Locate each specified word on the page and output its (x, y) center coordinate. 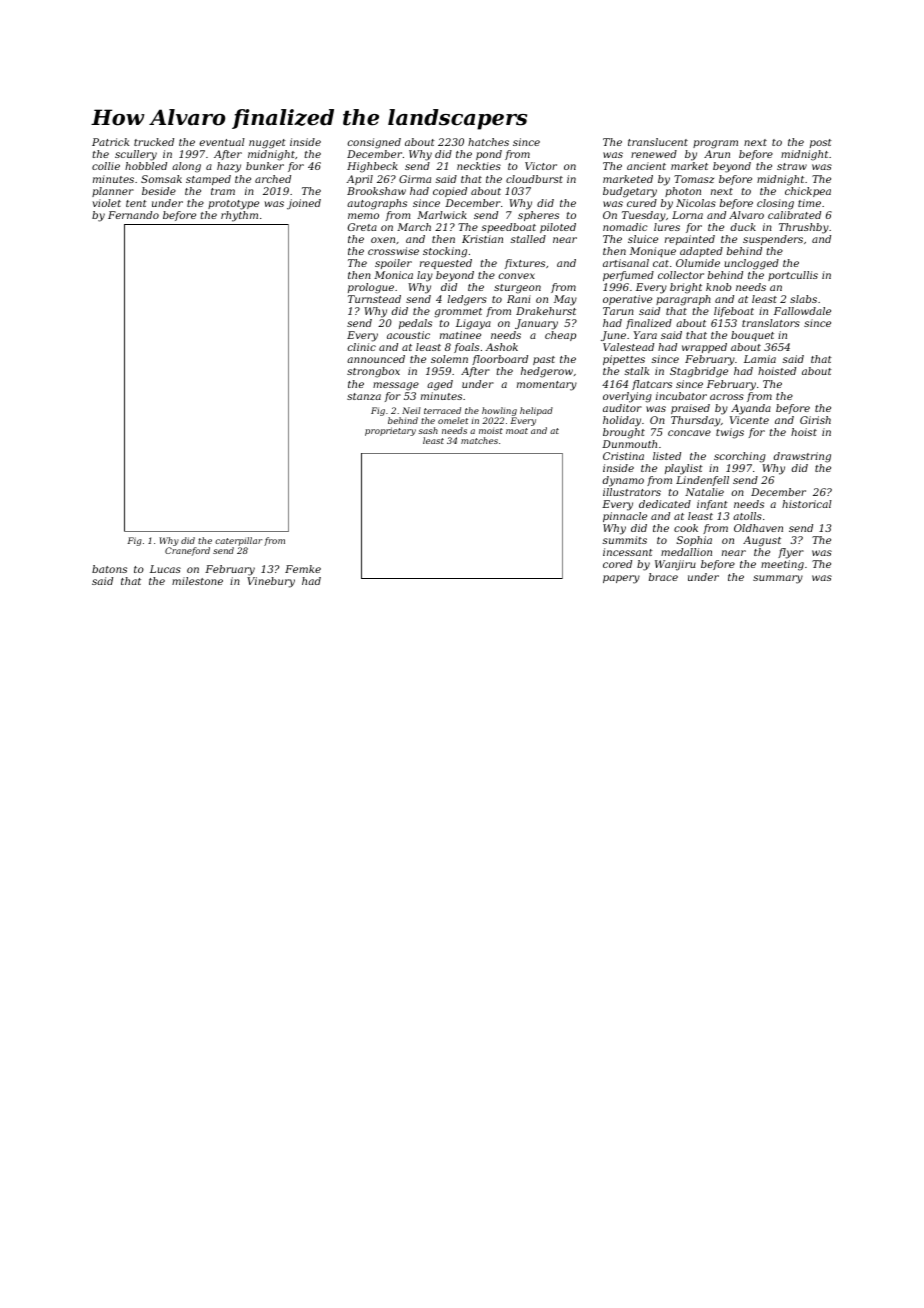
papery (621, 579)
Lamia (760, 359)
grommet (458, 313)
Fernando (133, 215)
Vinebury (271, 582)
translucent (658, 142)
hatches (488, 142)
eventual (222, 142)
